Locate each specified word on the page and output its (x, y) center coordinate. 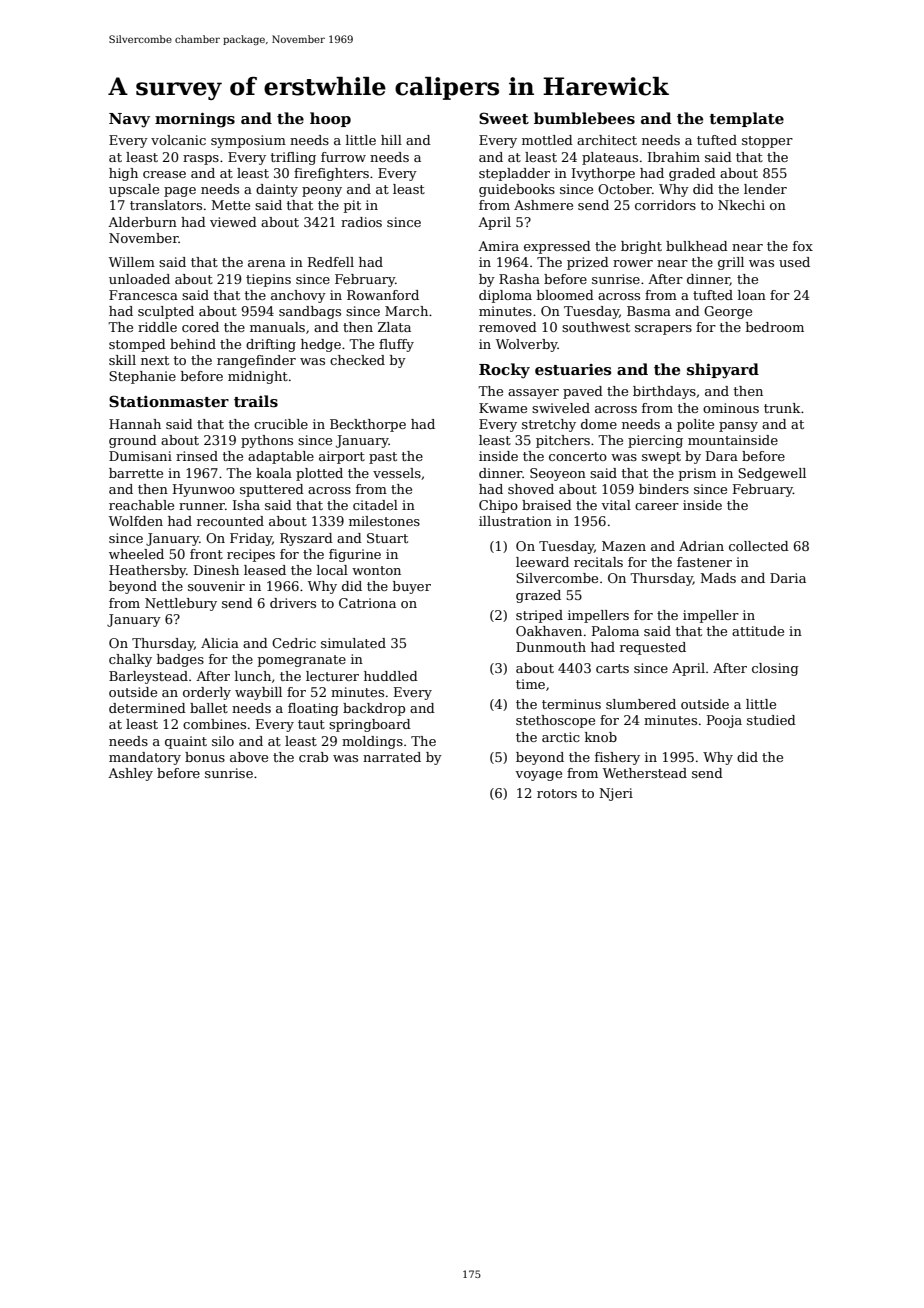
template (746, 119)
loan (752, 295)
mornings (195, 120)
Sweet (504, 118)
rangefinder (256, 361)
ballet (209, 708)
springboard (370, 725)
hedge (321, 345)
